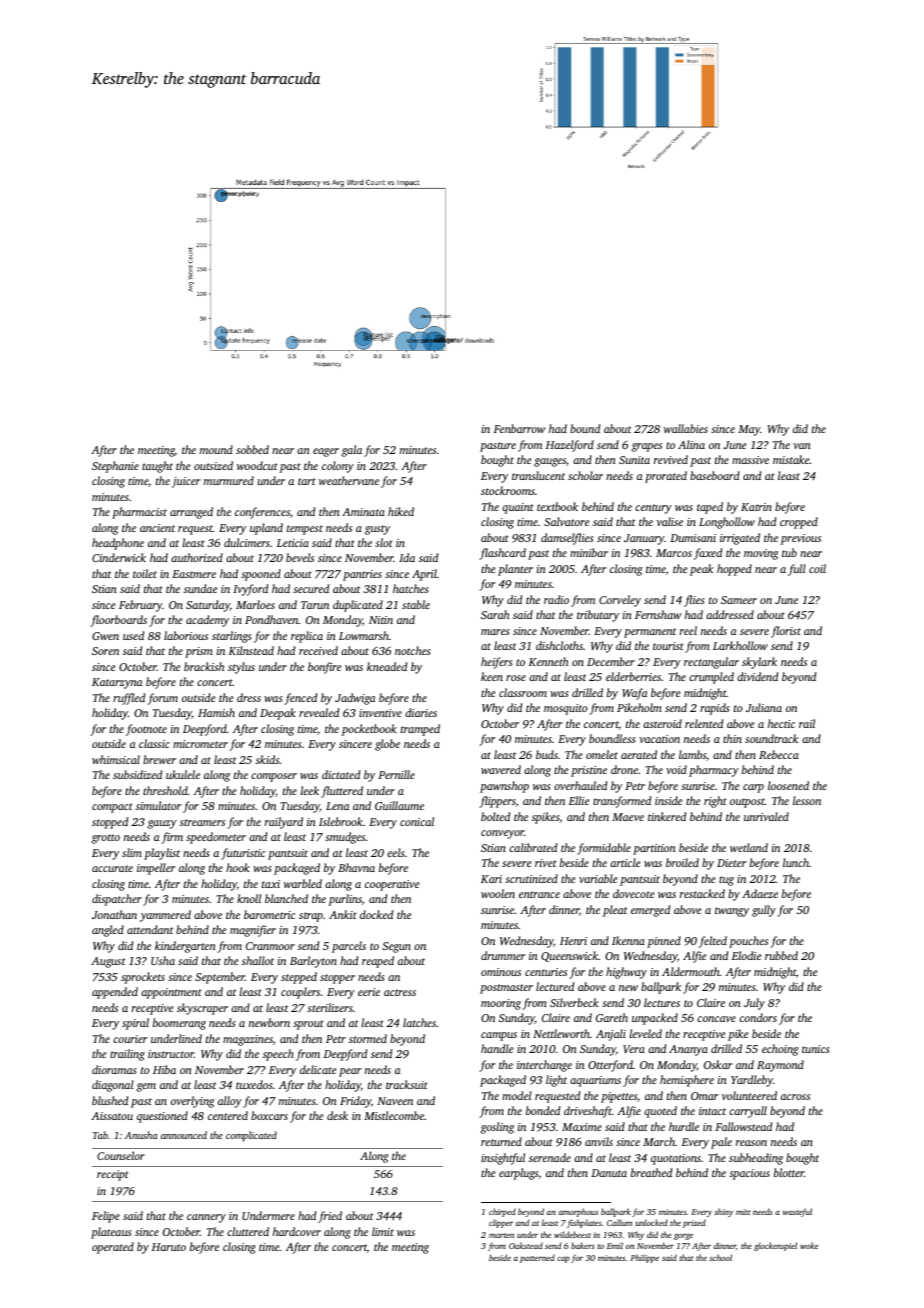 The image size is (924, 1308). What do you see at coordinates (498, 893) in the image?
I see `woolen` at bounding box center [498, 893].
